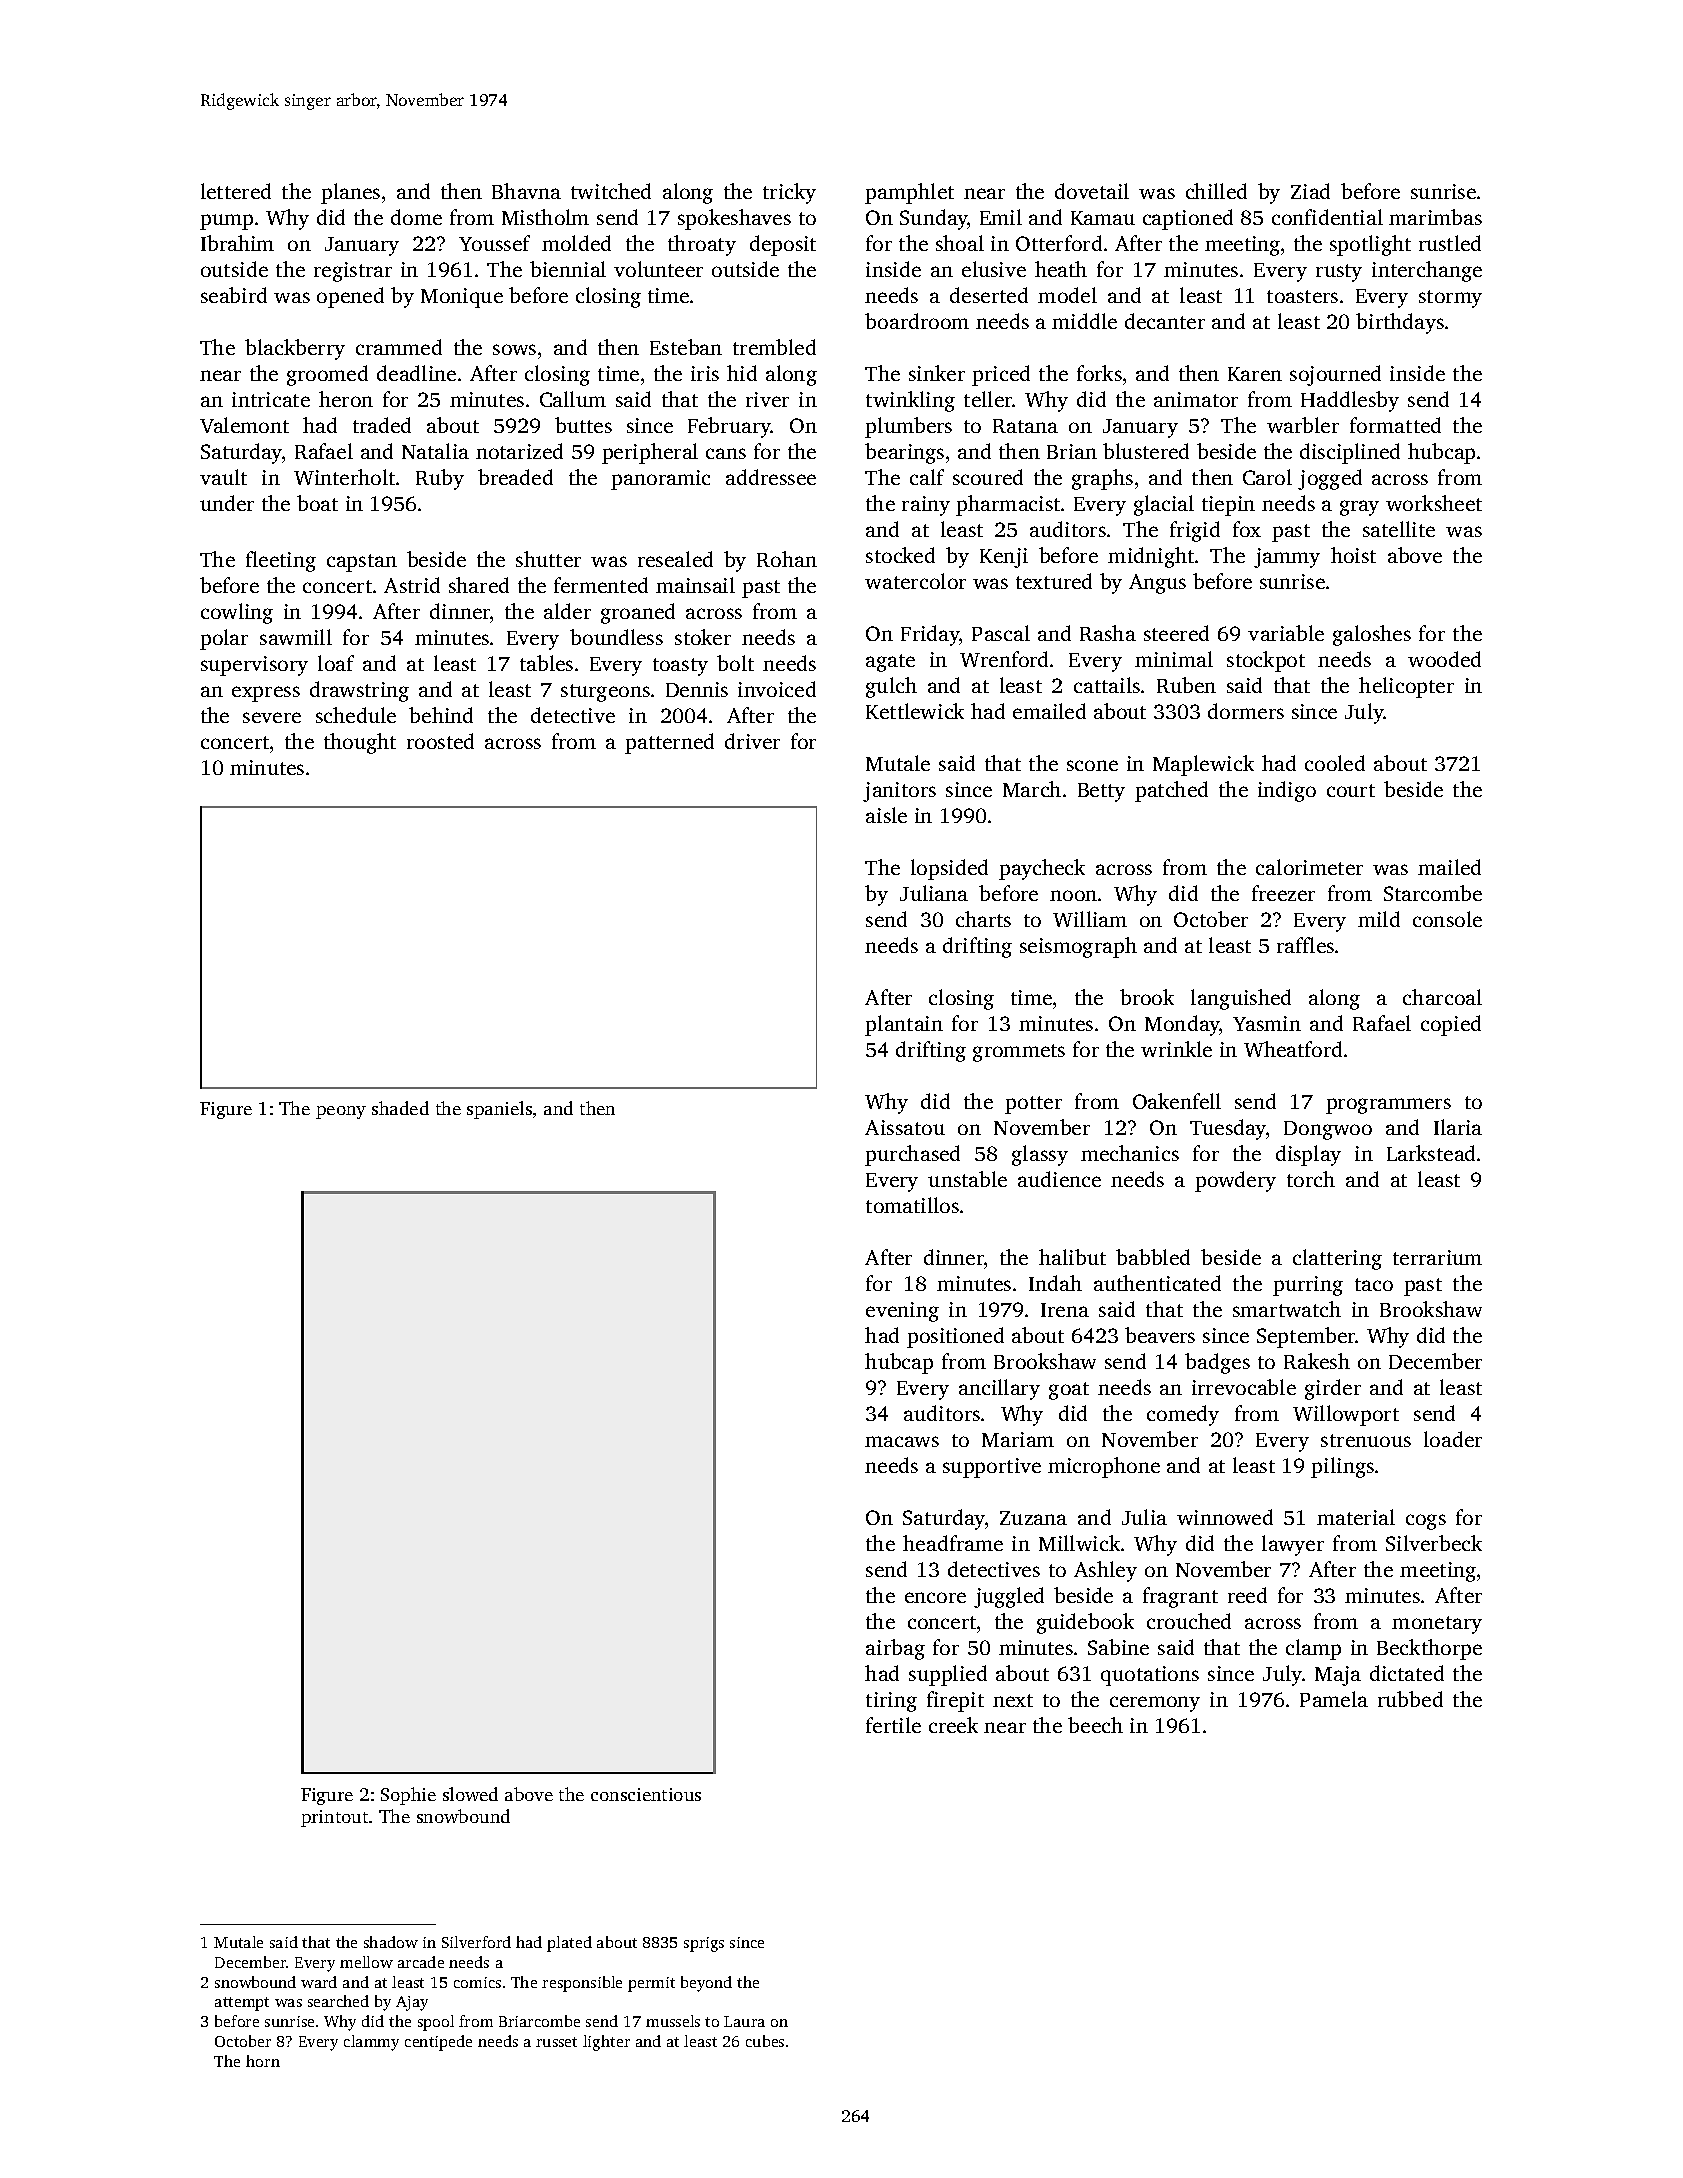 The image size is (1683, 2178). What do you see at coordinates (651, 1984) in the screenshot?
I see `permit` at bounding box center [651, 1984].
